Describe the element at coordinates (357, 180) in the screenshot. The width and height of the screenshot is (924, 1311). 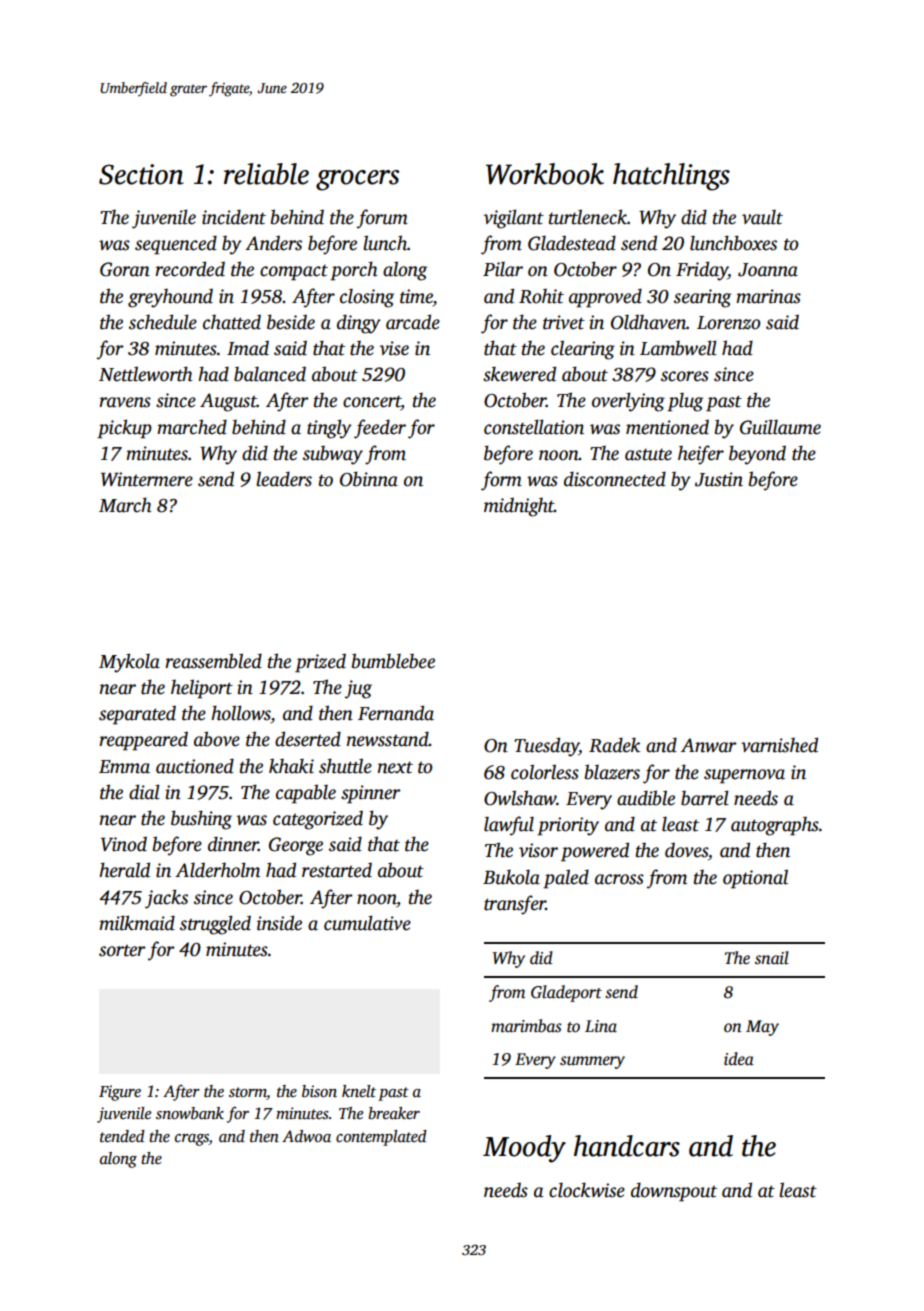
I see `grocers` at that location.
